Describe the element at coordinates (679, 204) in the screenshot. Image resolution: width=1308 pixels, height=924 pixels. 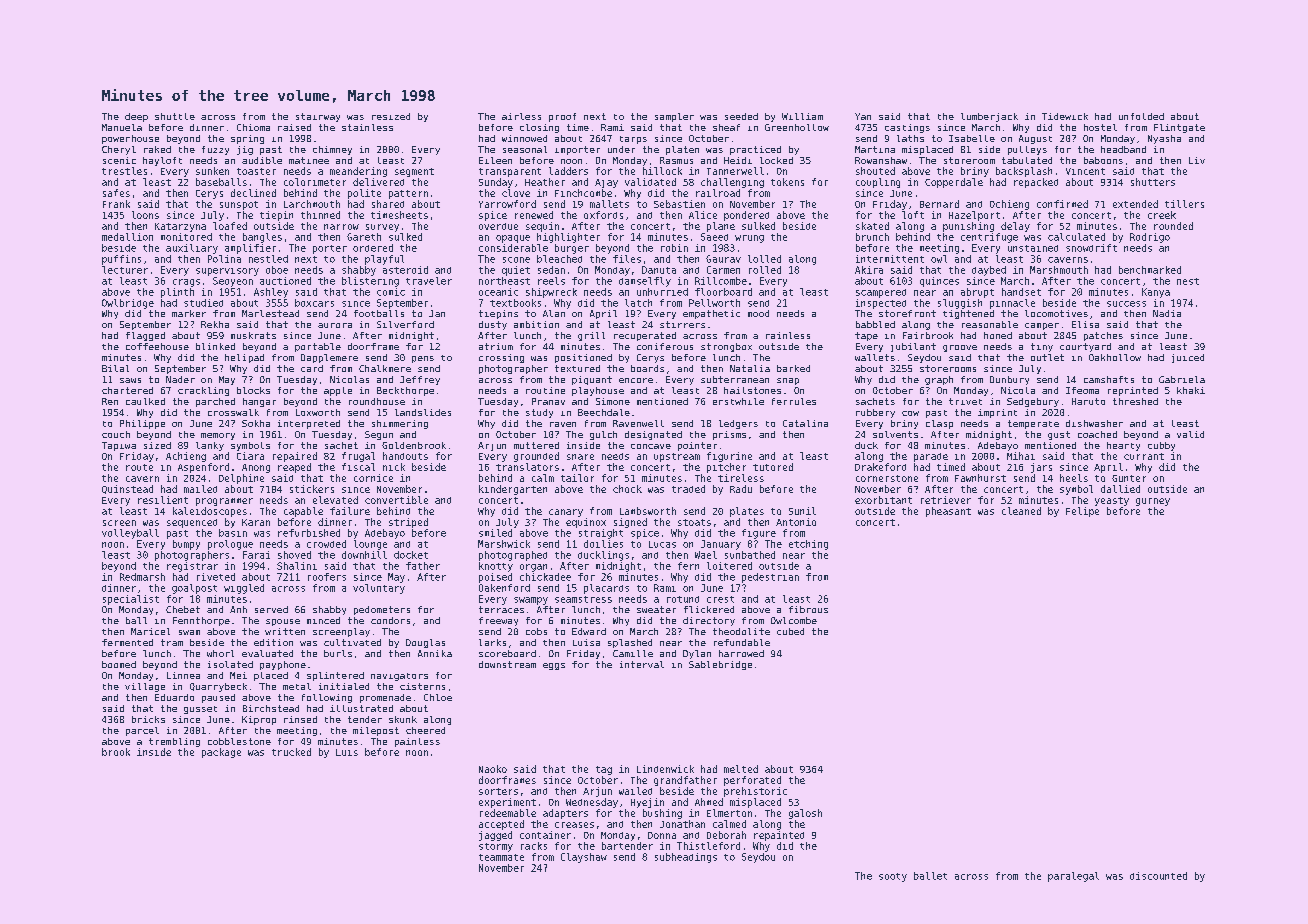
I see `Sebastien` at that location.
